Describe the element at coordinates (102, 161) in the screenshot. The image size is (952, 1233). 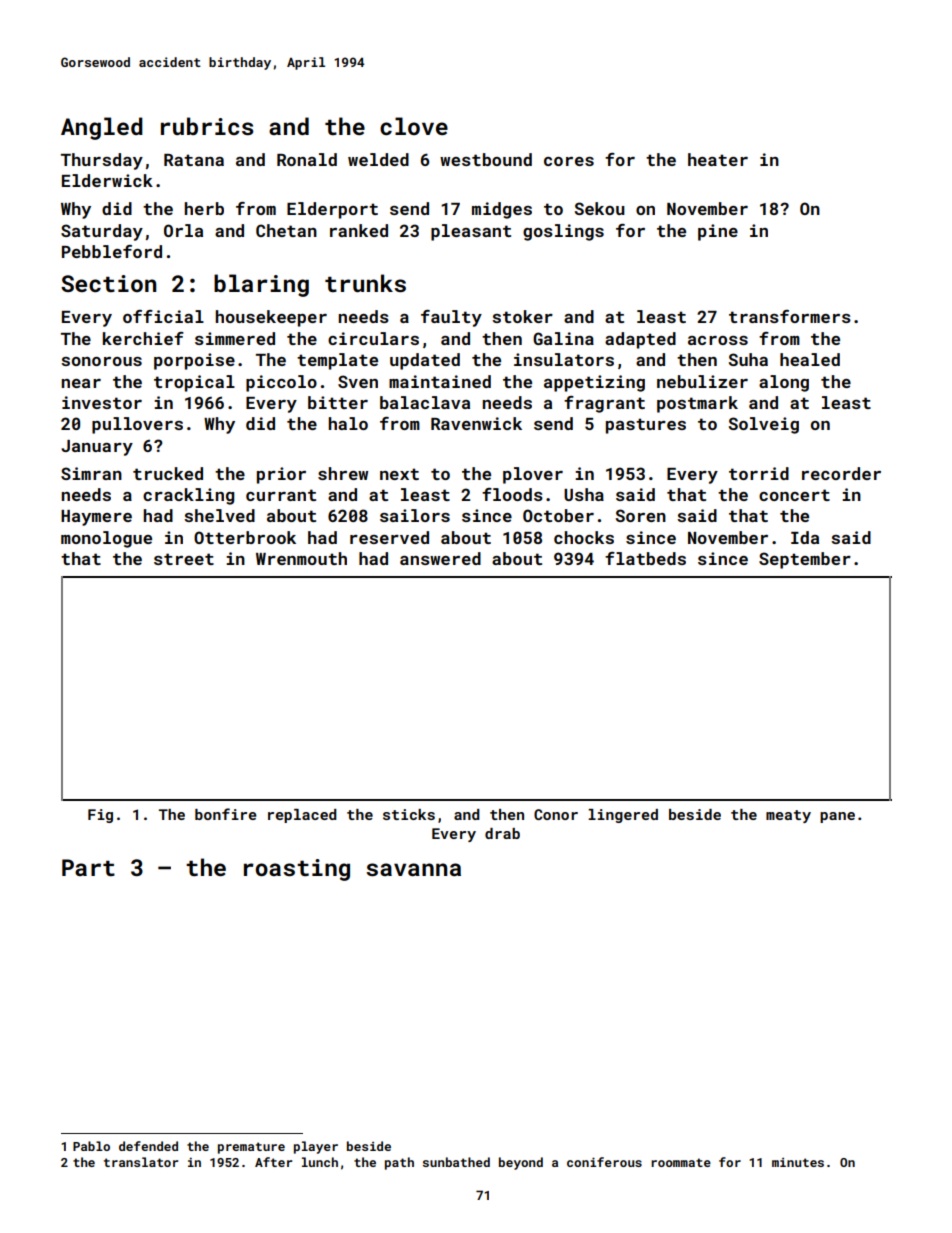
I see `Thursday` at that location.
